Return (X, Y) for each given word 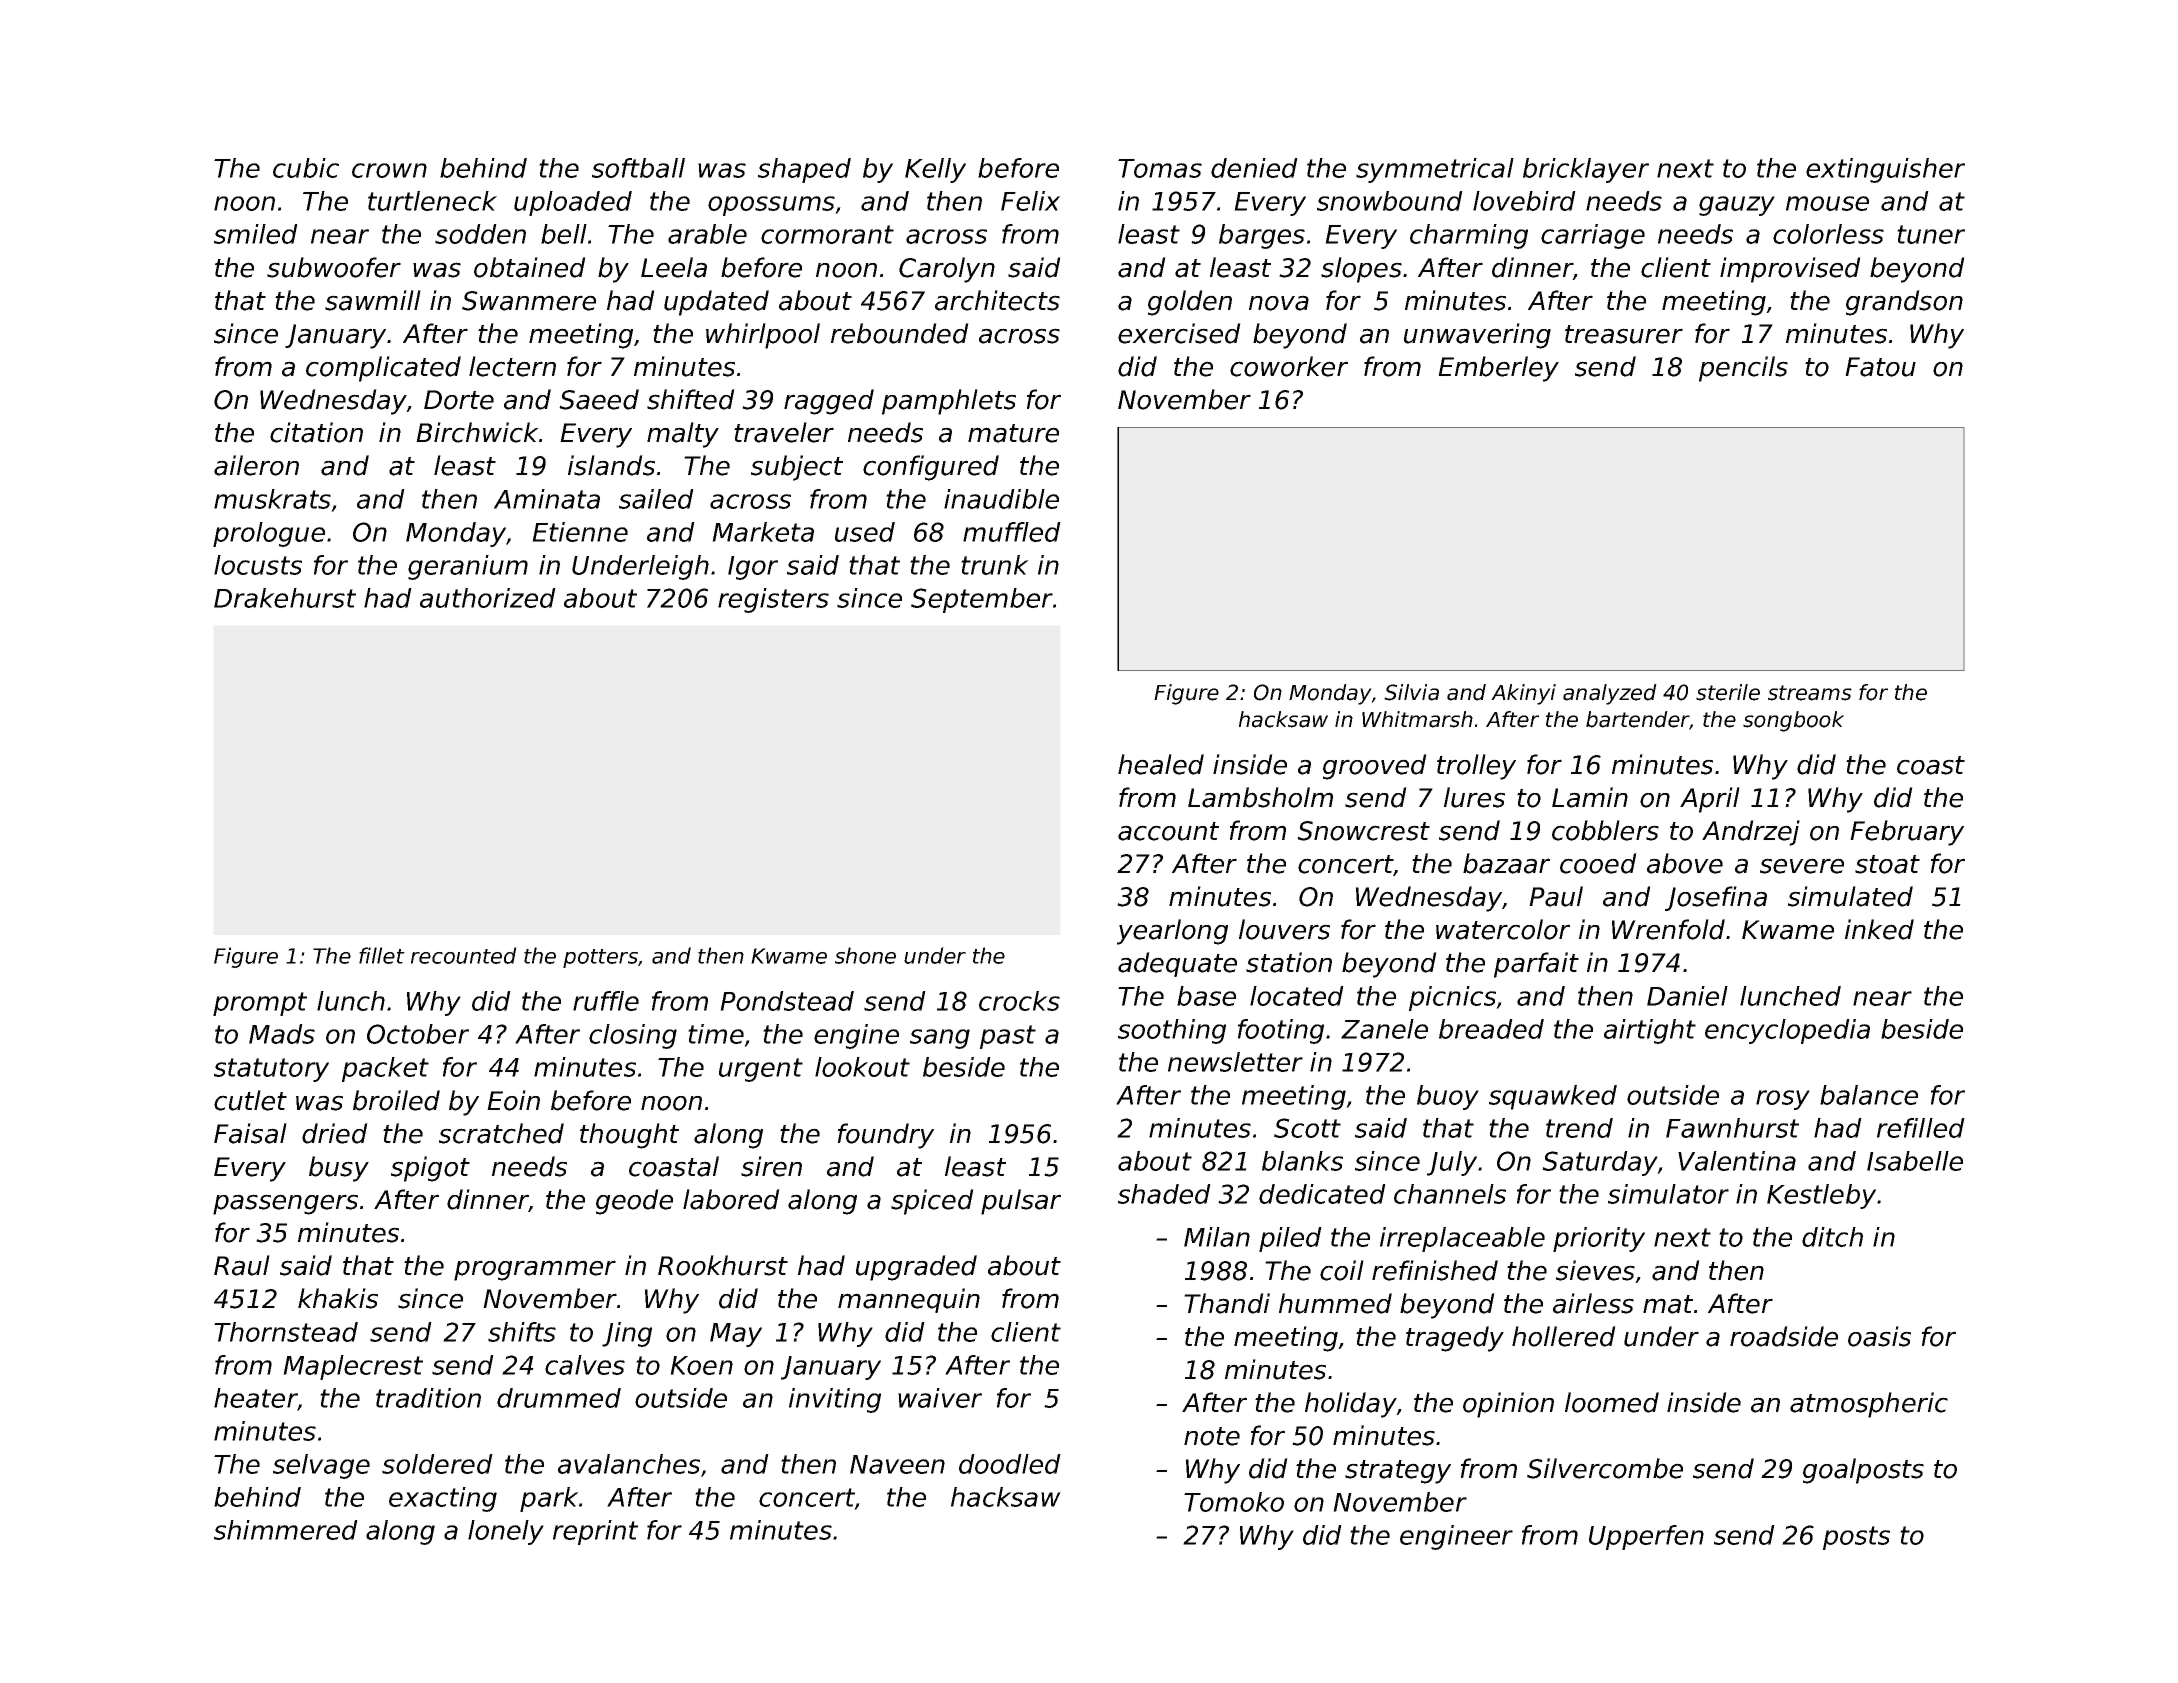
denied (1254, 168)
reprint (595, 1532)
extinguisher (1885, 170)
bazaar (1506, 863)
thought (629, 1136)
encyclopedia (1787, 1031)
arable (707, 234)
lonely (506, 1532)
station (1289, 962)
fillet (382, 955)
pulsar (1021, 1202)
